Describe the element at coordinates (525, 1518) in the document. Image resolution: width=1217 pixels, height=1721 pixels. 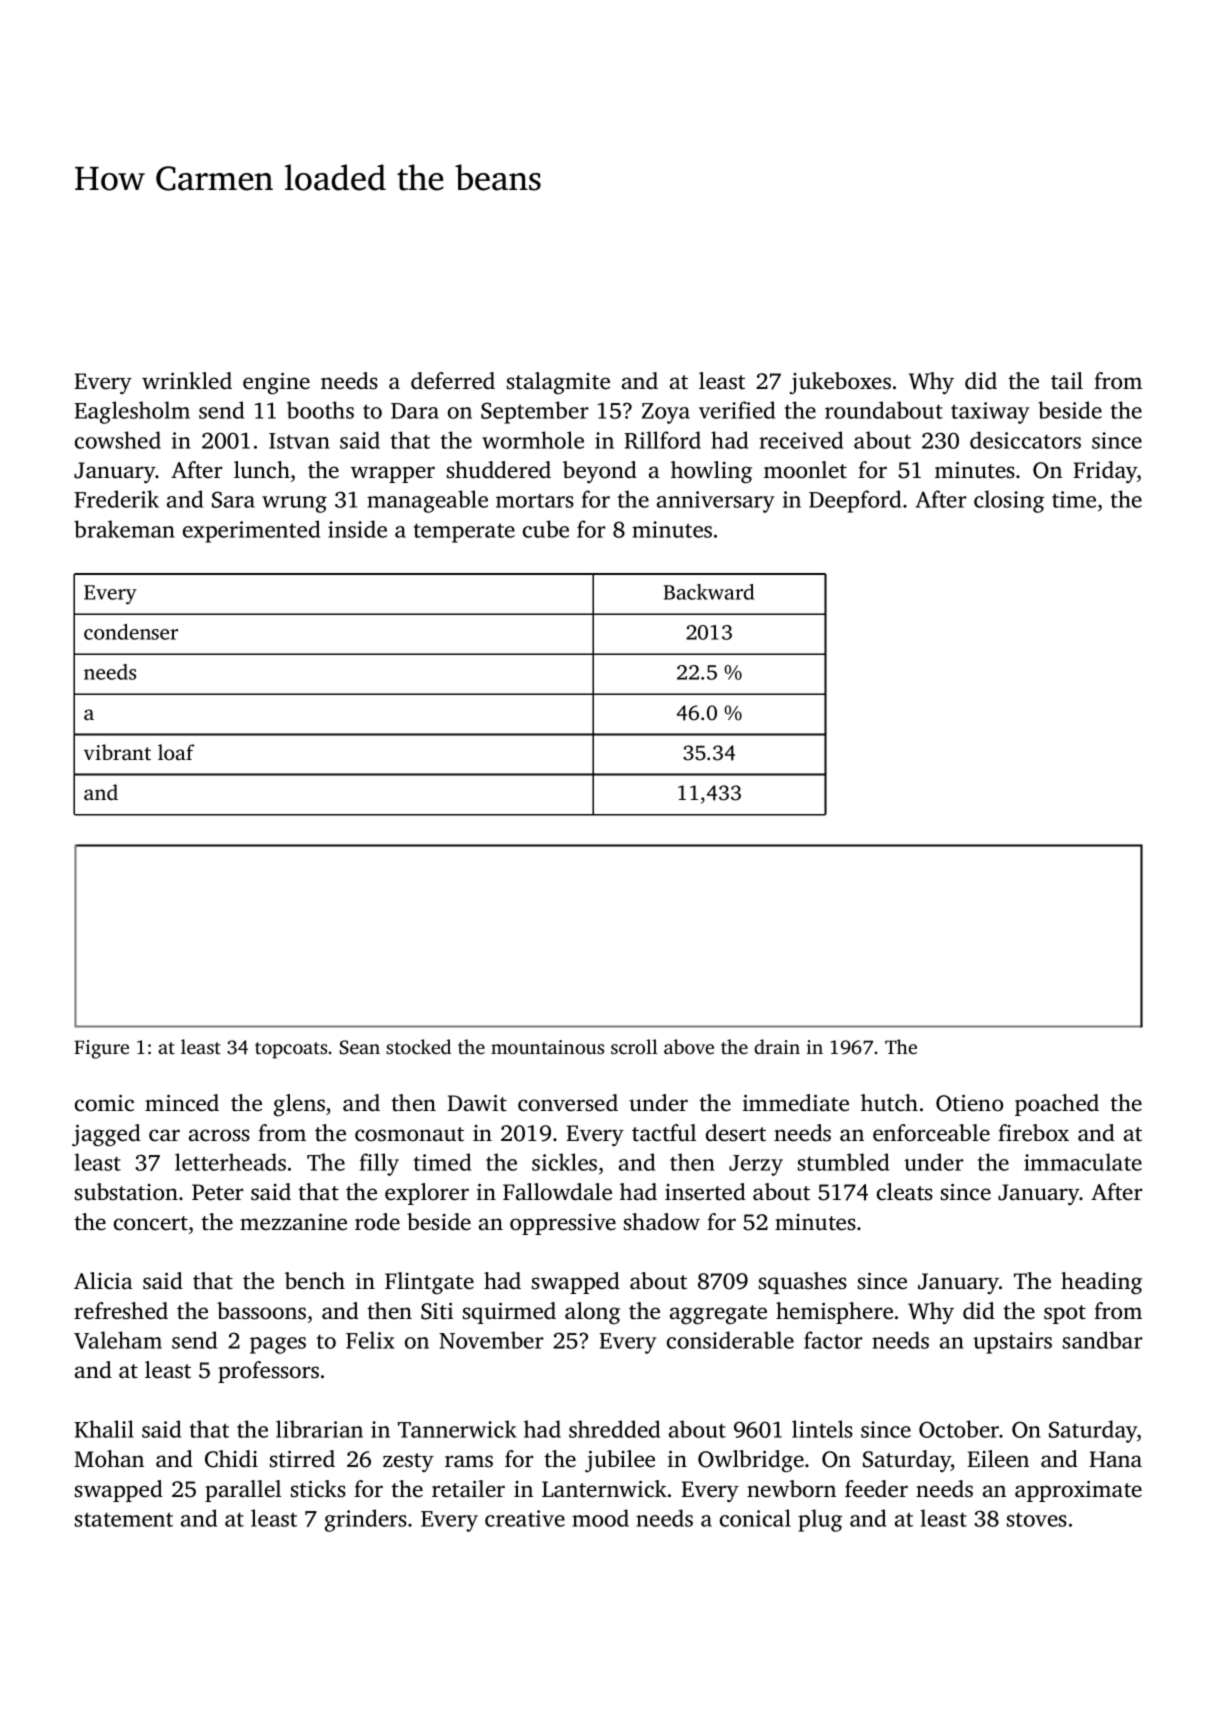
I see `creative` at that location.
